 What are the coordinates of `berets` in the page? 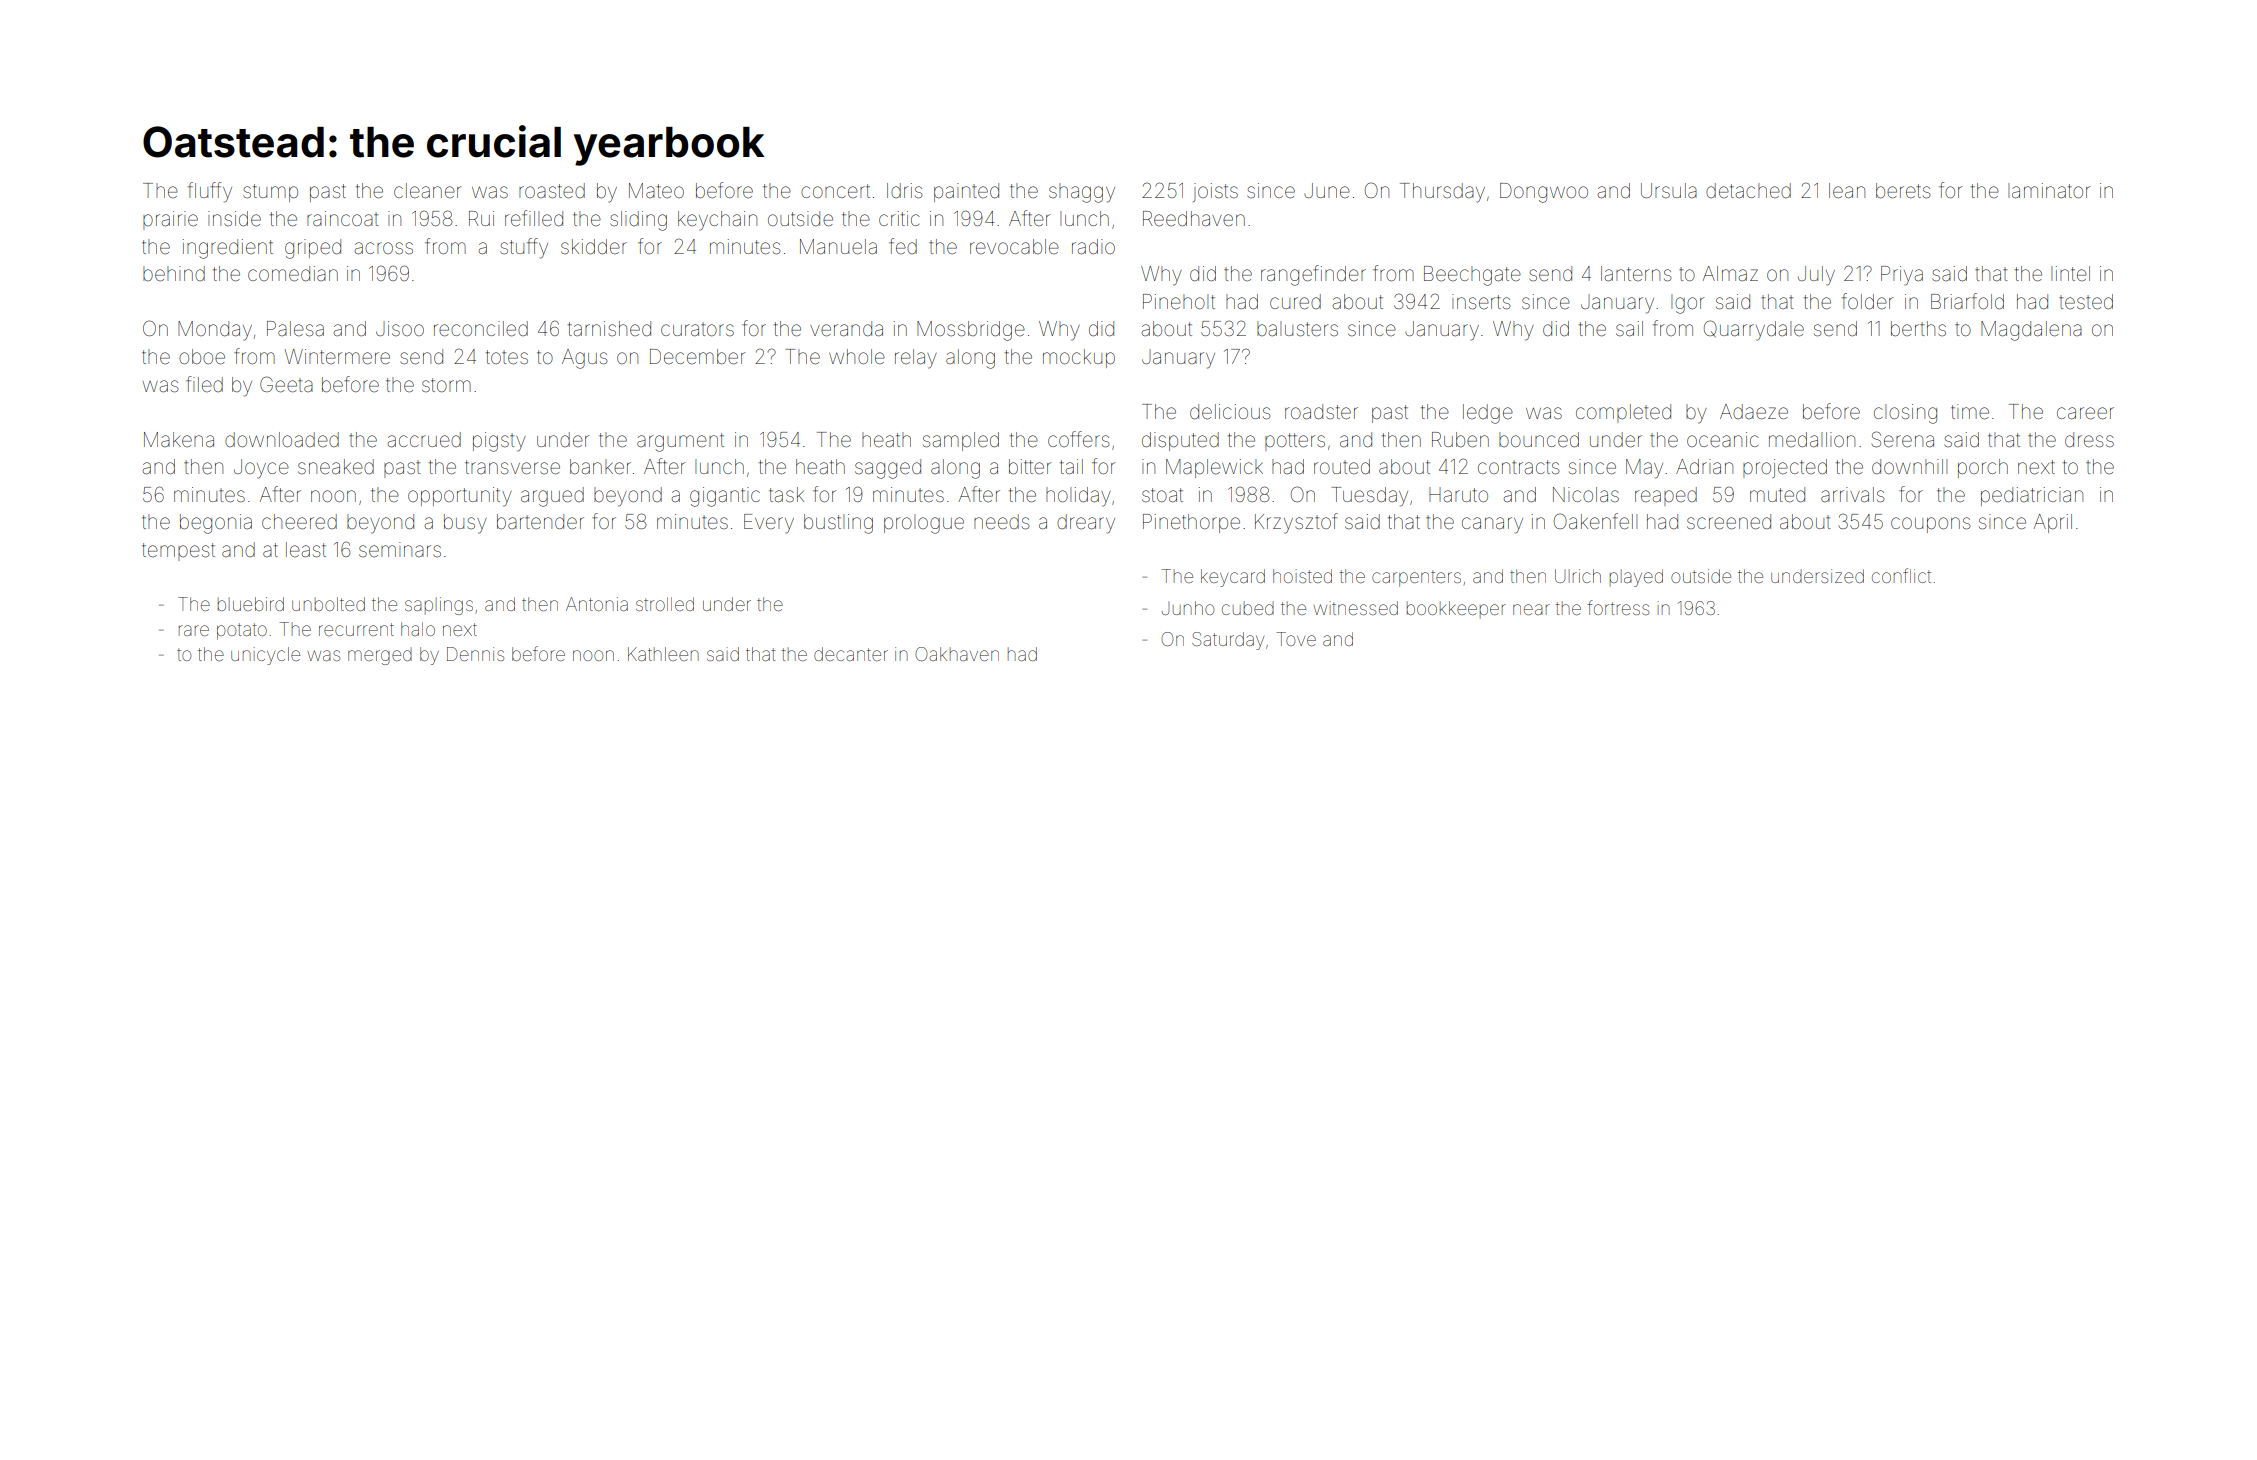 It's located at (1903, 191).
